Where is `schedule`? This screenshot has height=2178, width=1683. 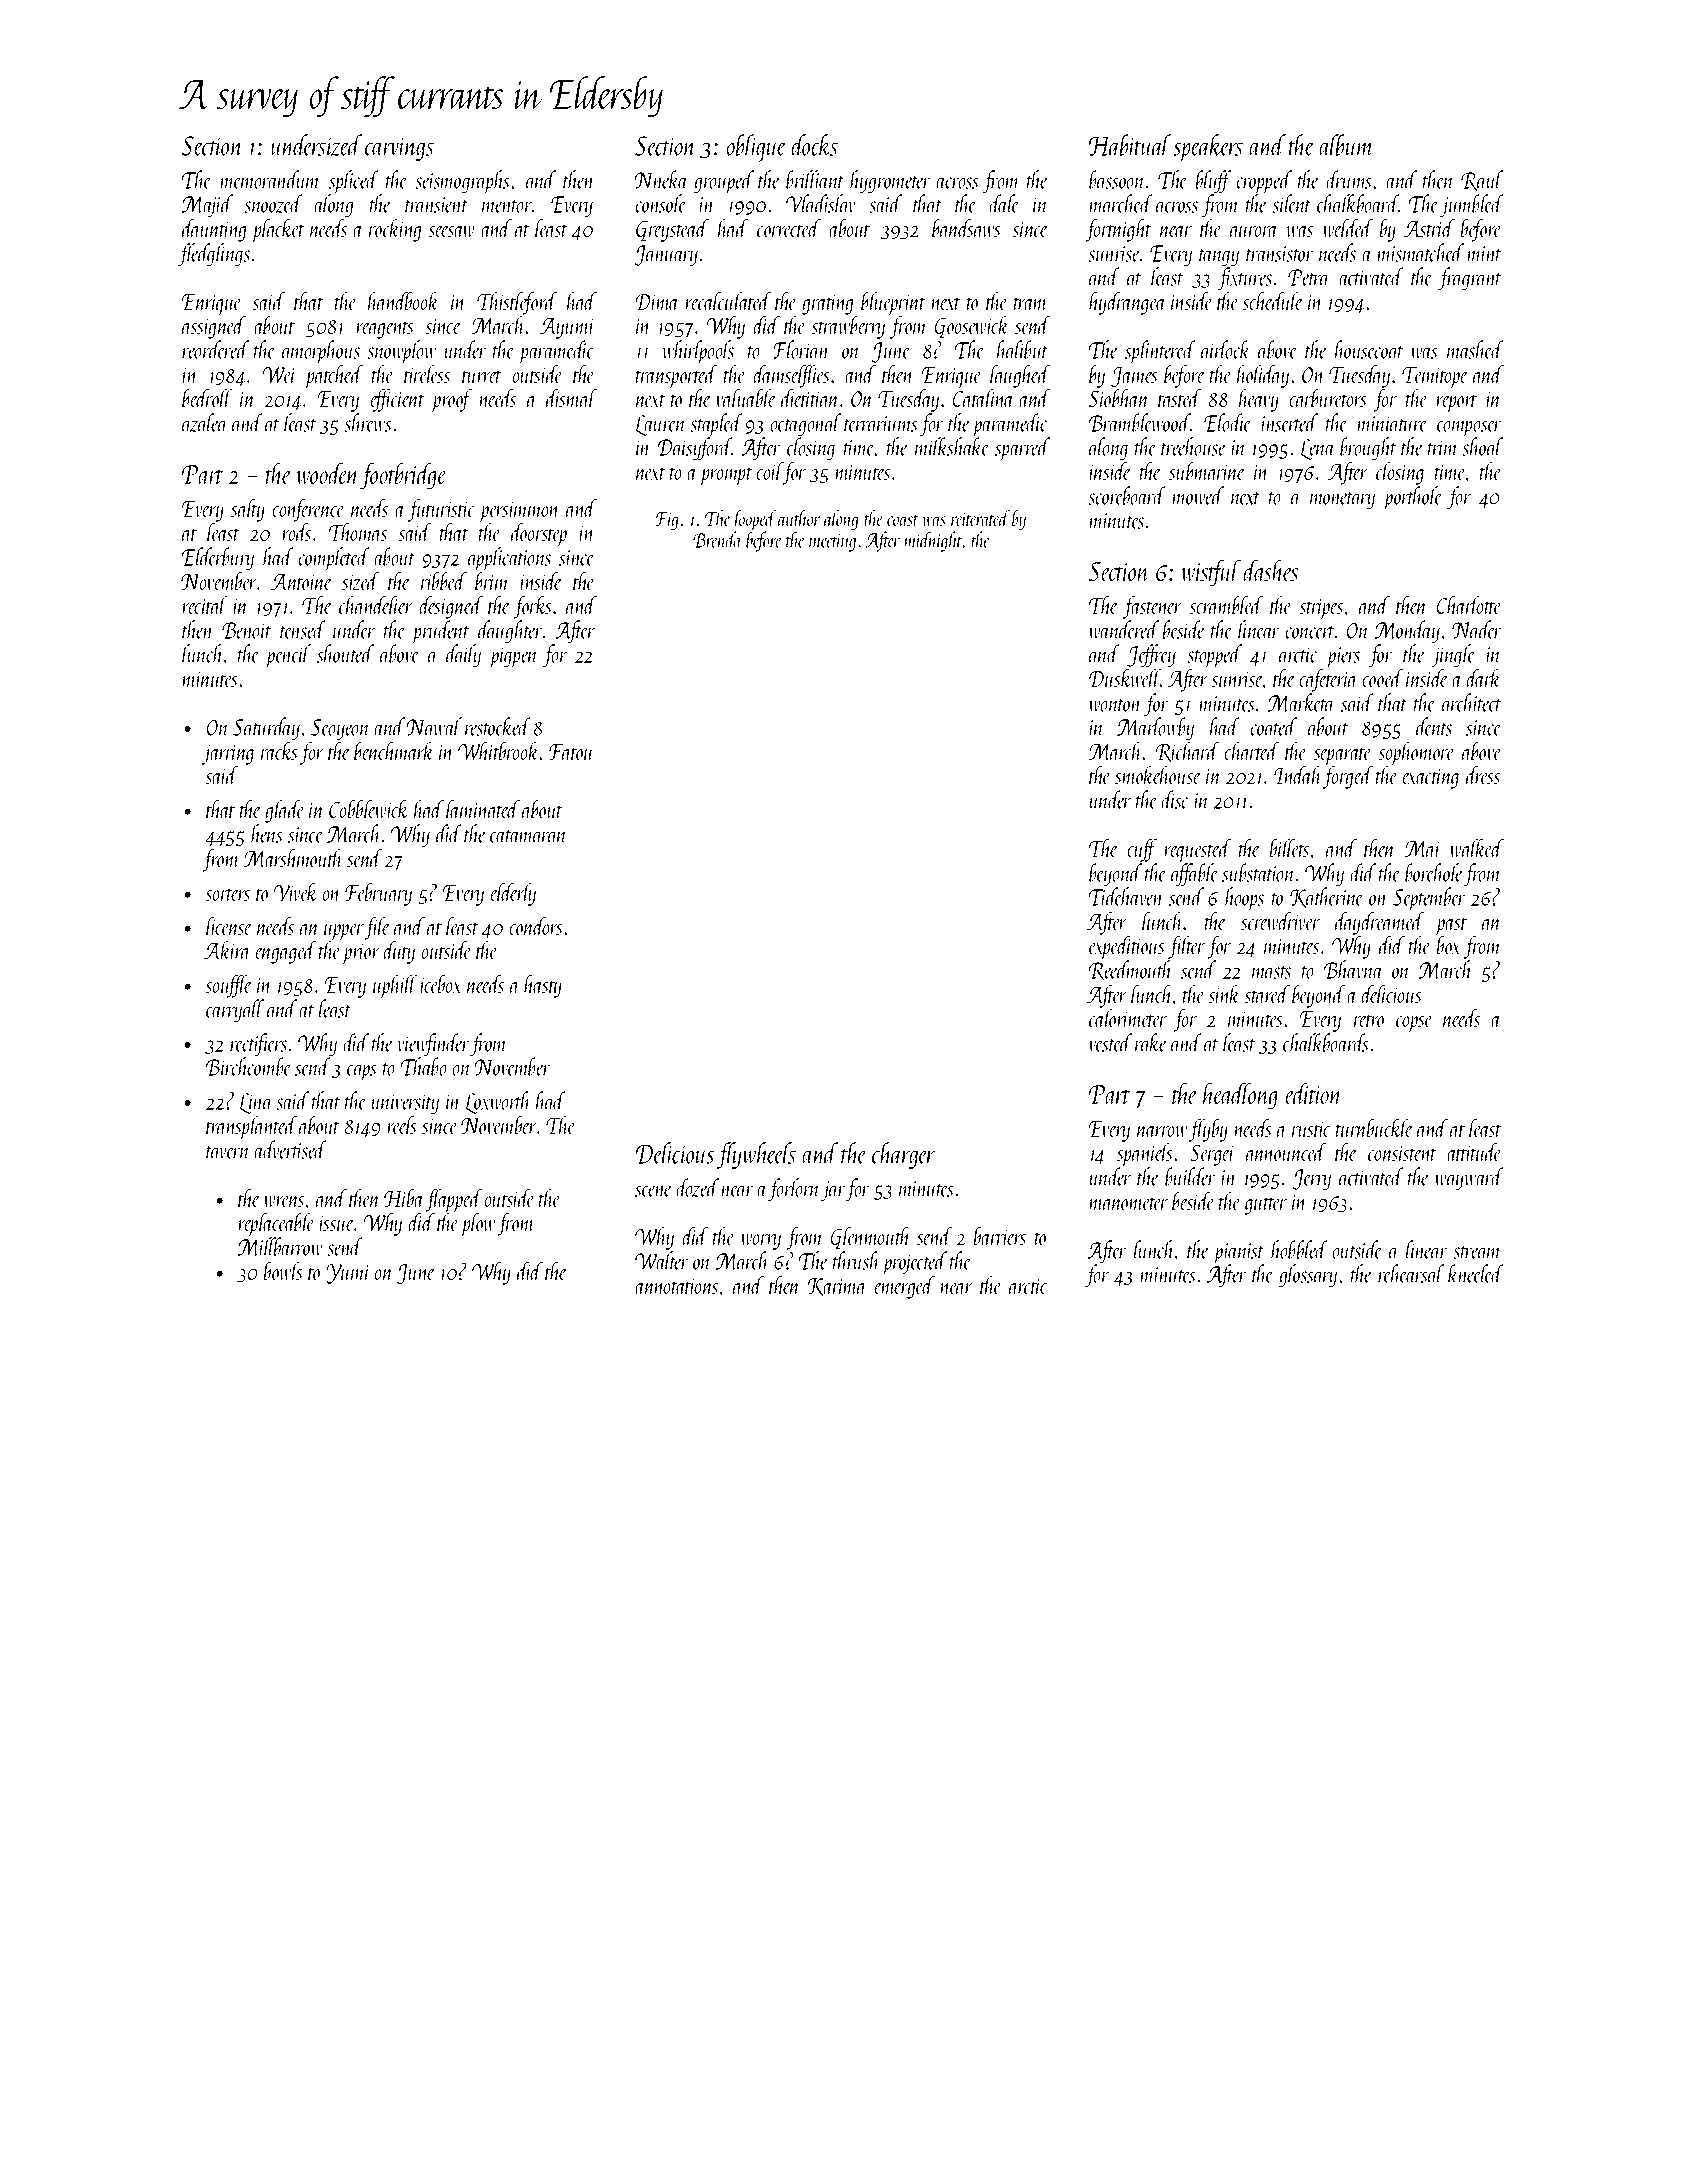 schedule is located at coordinates (1272, 301).
